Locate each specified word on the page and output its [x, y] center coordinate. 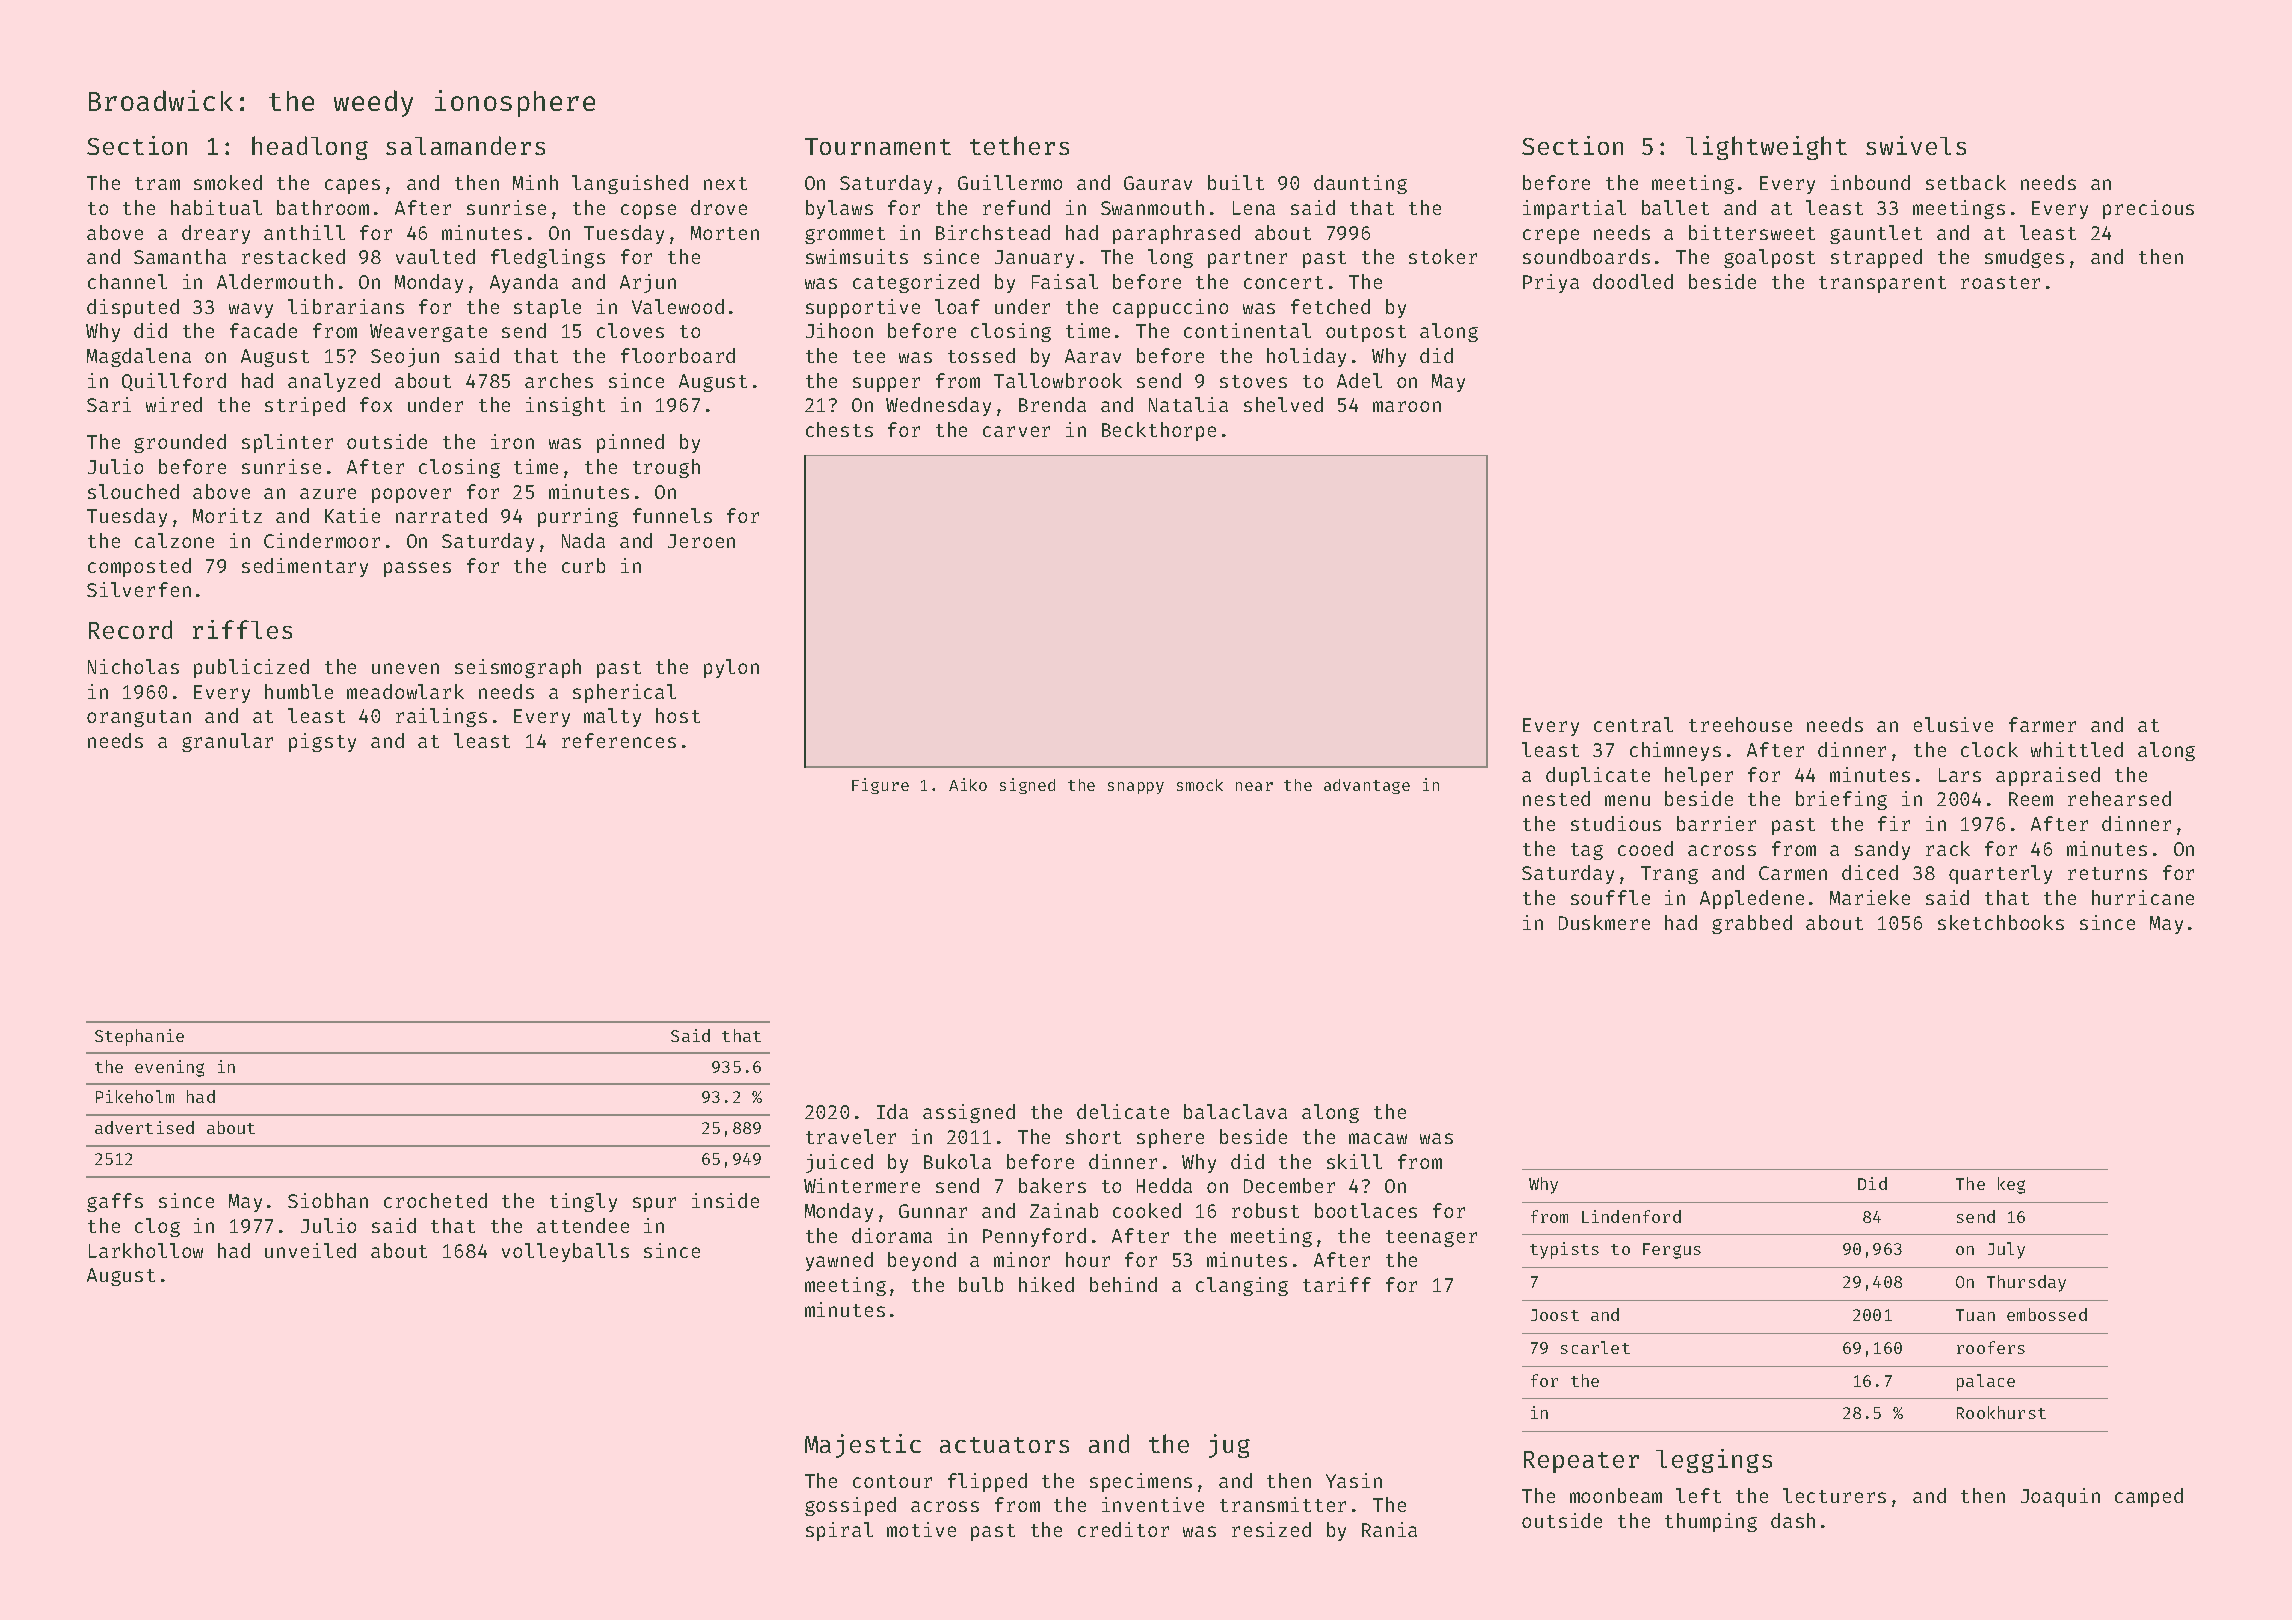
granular [227, 742]
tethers [1019, 145]
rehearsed [2119, 798]
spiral [839, 1531]
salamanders [465, 145]
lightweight [1766, 148]
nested [1556, 798]
